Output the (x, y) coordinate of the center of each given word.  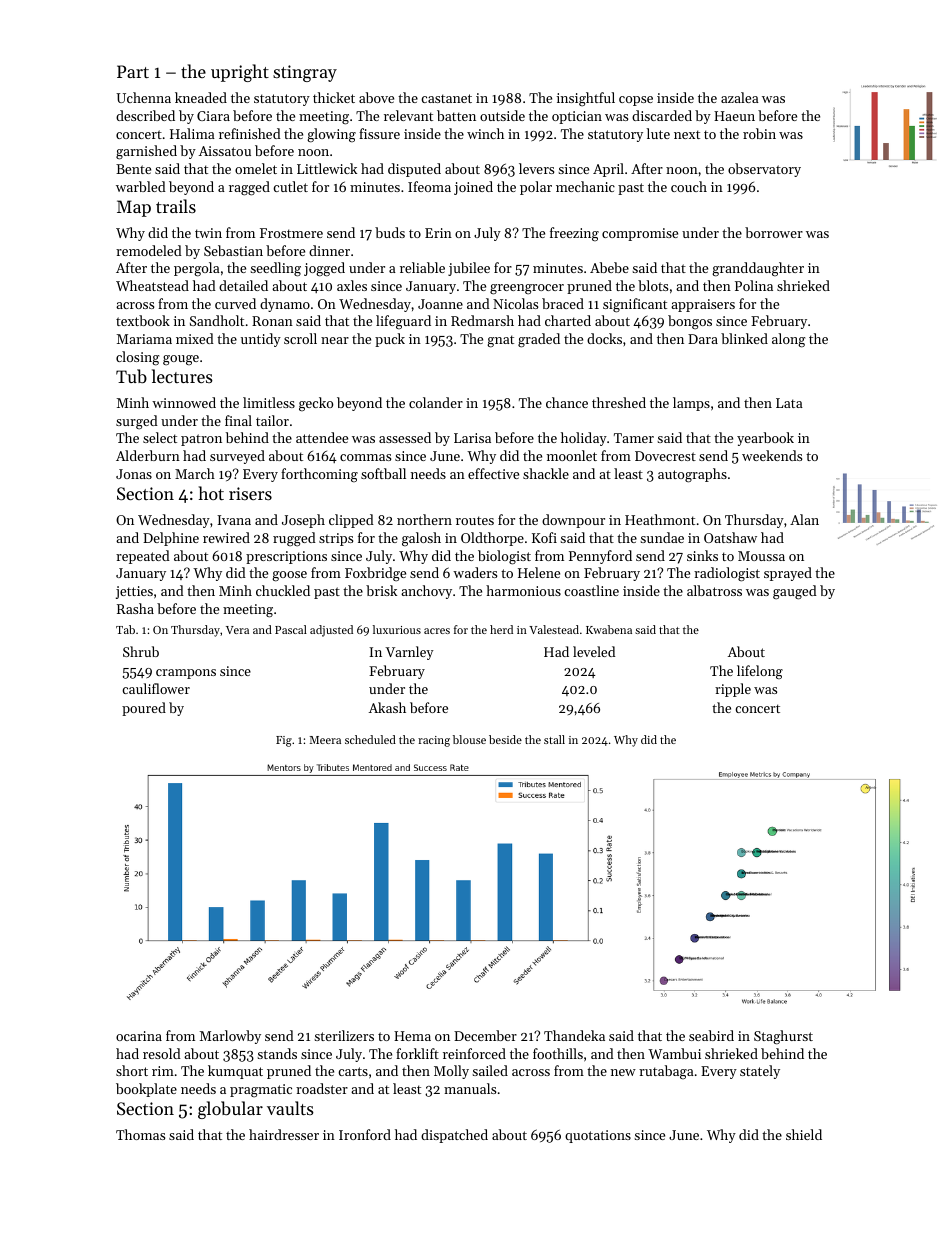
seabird (711, 1035)
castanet (446, 98)
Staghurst (783, 1037)
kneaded (201, 97)
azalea (740, 97)
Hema (412, 1036)
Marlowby (230, 1037)
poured (144, 709)
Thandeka (574, 1035)
